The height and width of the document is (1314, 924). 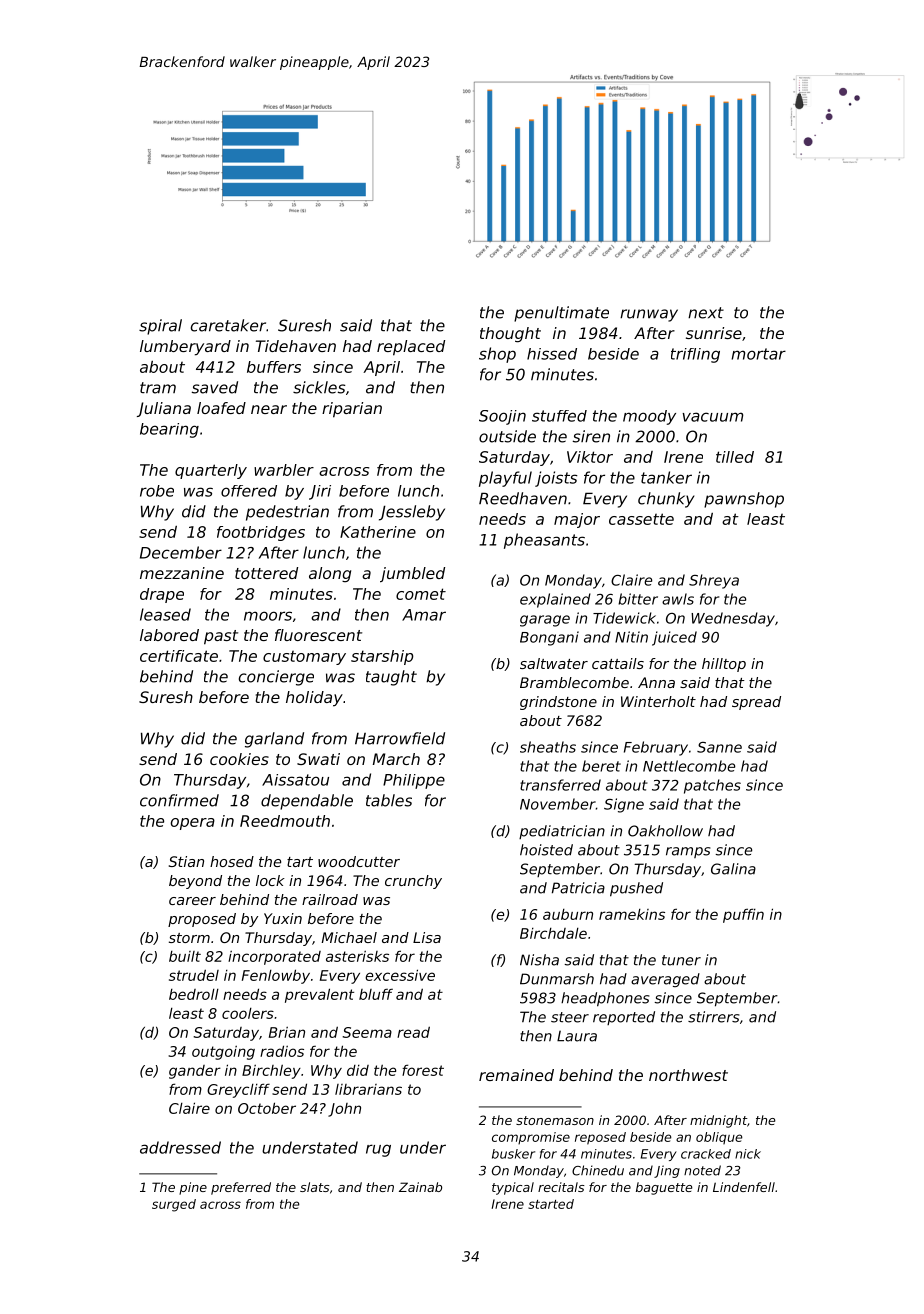 I want to click on John, so click(x=344, y=1110).
